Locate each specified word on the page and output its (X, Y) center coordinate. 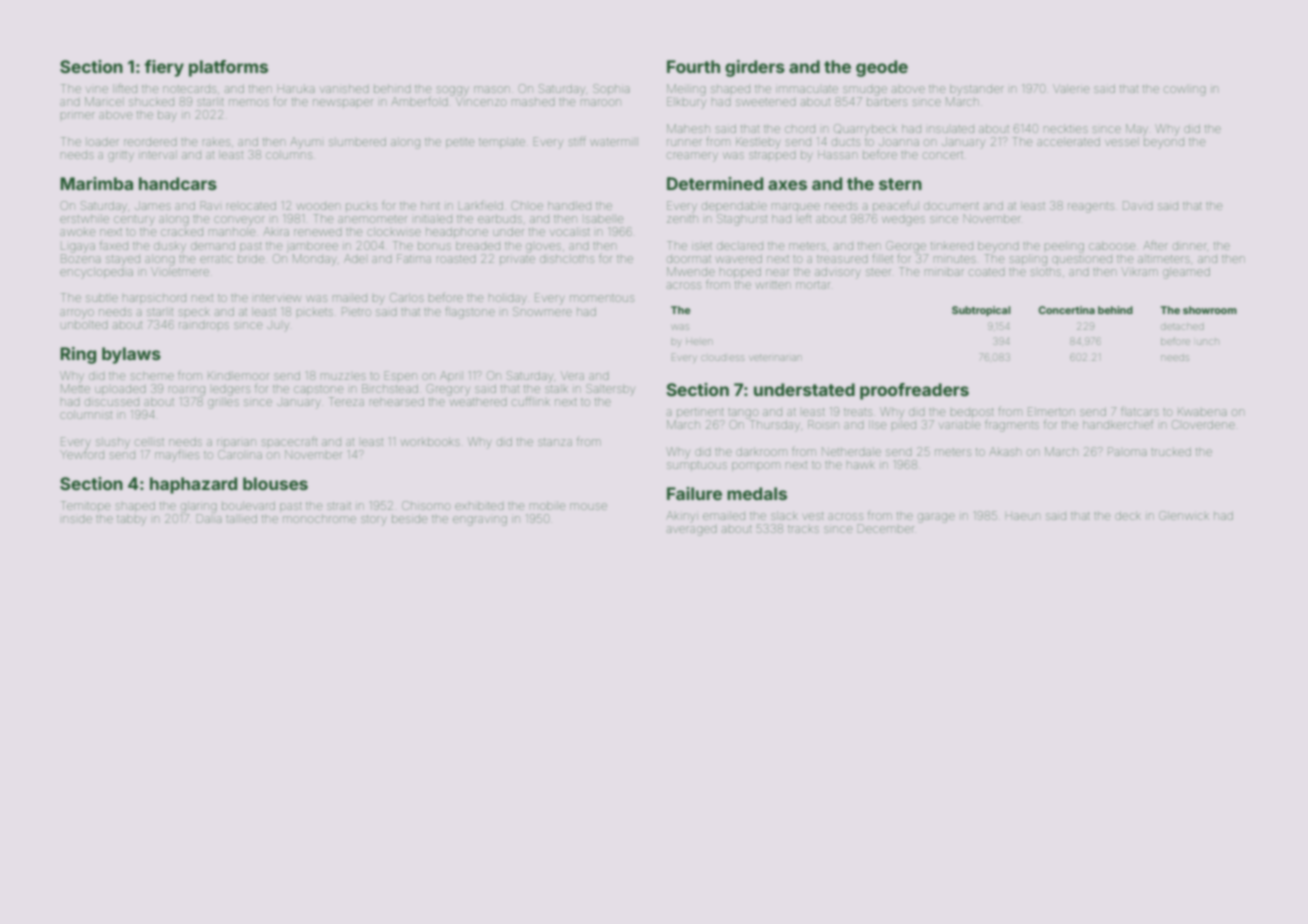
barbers (887, 101)
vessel (1122, 141)
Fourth (693, 66)
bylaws (131, 355)
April (451, 376)
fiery (164, 68)
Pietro (356, 311)
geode (882, 68)
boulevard (248, 505)
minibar (944, 272)
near (777, 272)
